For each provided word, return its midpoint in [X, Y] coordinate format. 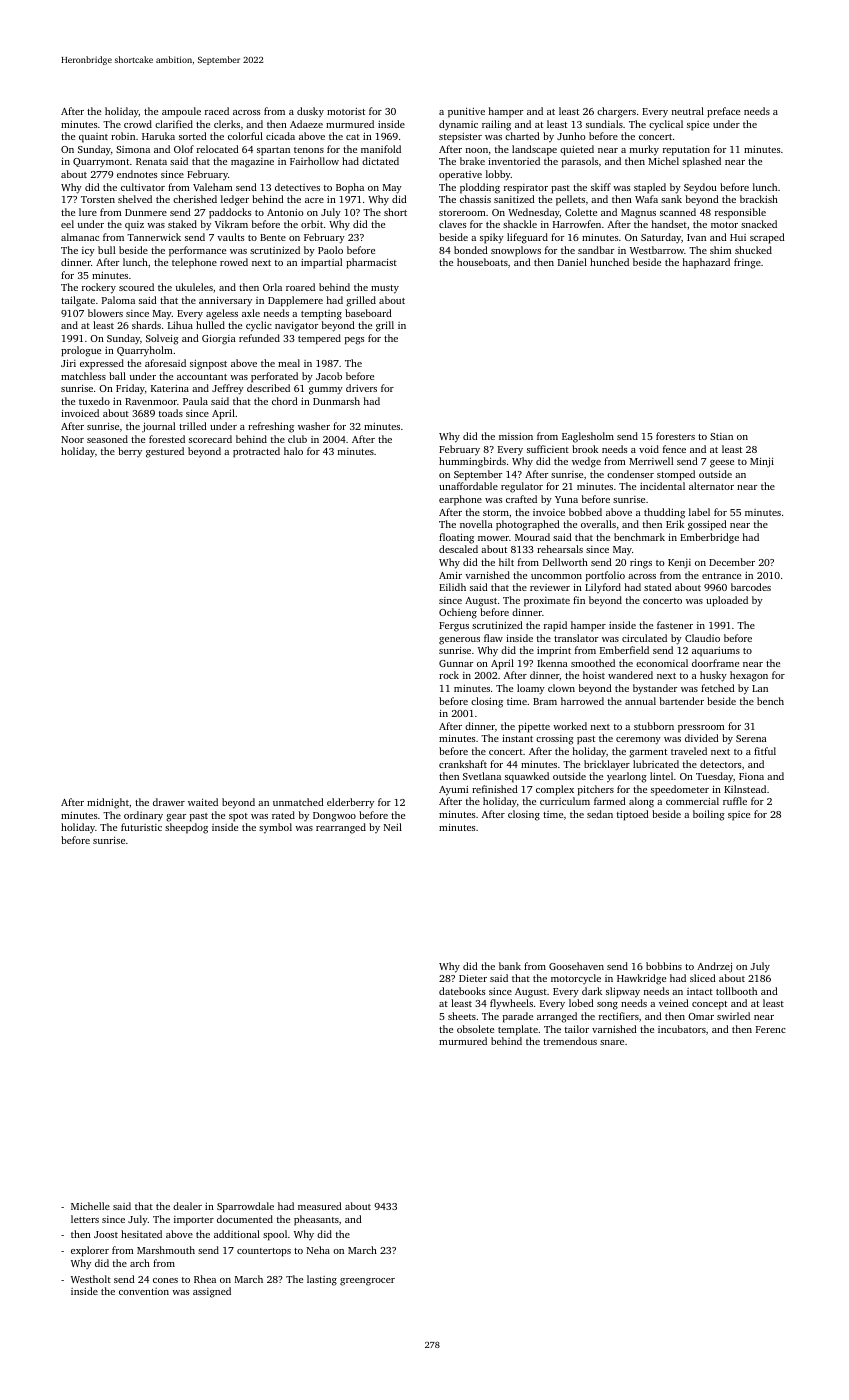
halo [293, 451]
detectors [720, 764]
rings [641, 564]
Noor [72, 439]
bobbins [664, 966]
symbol [275, 828]
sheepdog [186, 828]
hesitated [141, 1234]
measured [320, 1206]
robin [123, 136]
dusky [310, 112]
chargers [616, 112]
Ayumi [453, 791]
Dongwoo [334, 817]
